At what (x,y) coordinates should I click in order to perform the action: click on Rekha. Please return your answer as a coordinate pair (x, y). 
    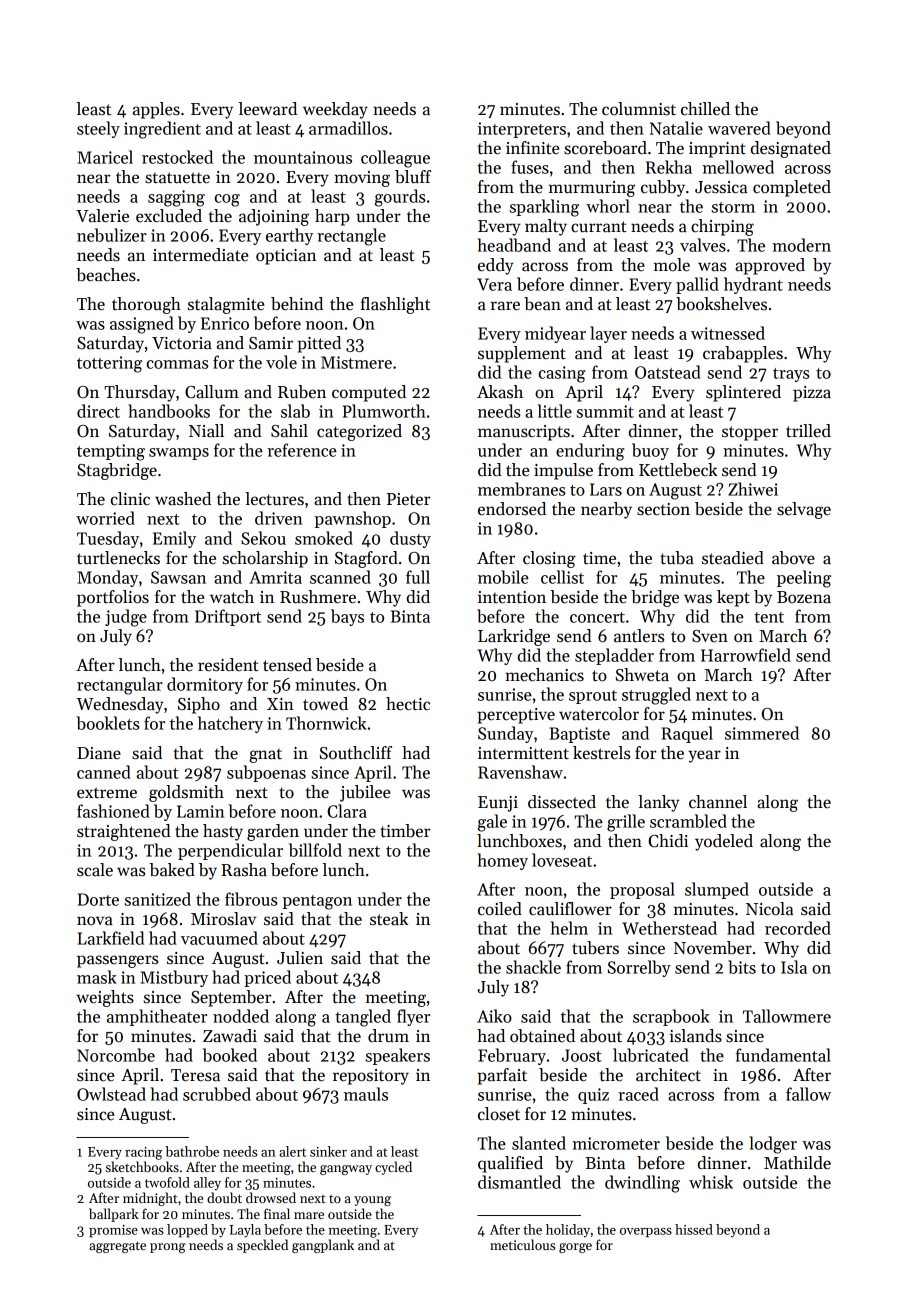
    Looking at the image, I should click on (669, 167).
